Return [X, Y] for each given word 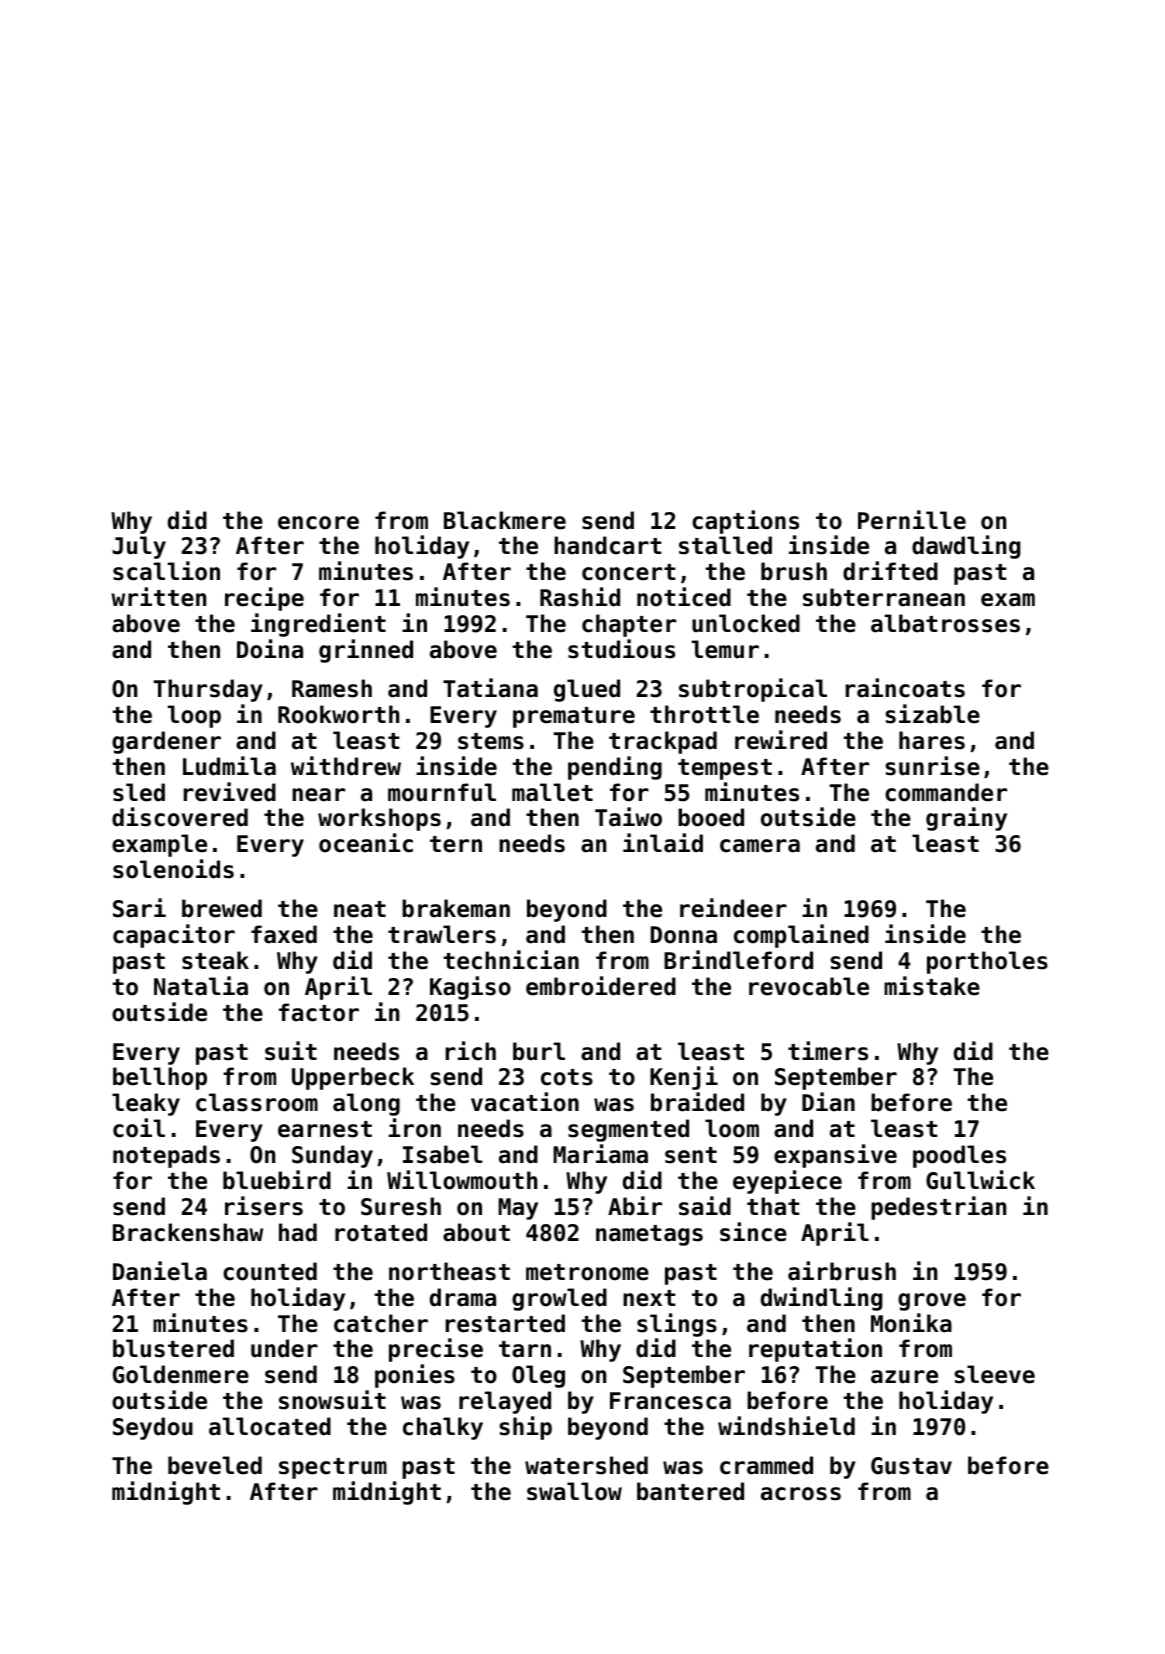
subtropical [753, 690]
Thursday [208, 690]
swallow [574, 1491]
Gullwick [980, 1180]
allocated [270, 1426]
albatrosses [945, 623]
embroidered [601, 986]
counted [270, 1271]
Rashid [580, 597]
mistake [932, 986]
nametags [649, 1235]
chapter [629, 625]
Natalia [201, 986]
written [158, 597]
